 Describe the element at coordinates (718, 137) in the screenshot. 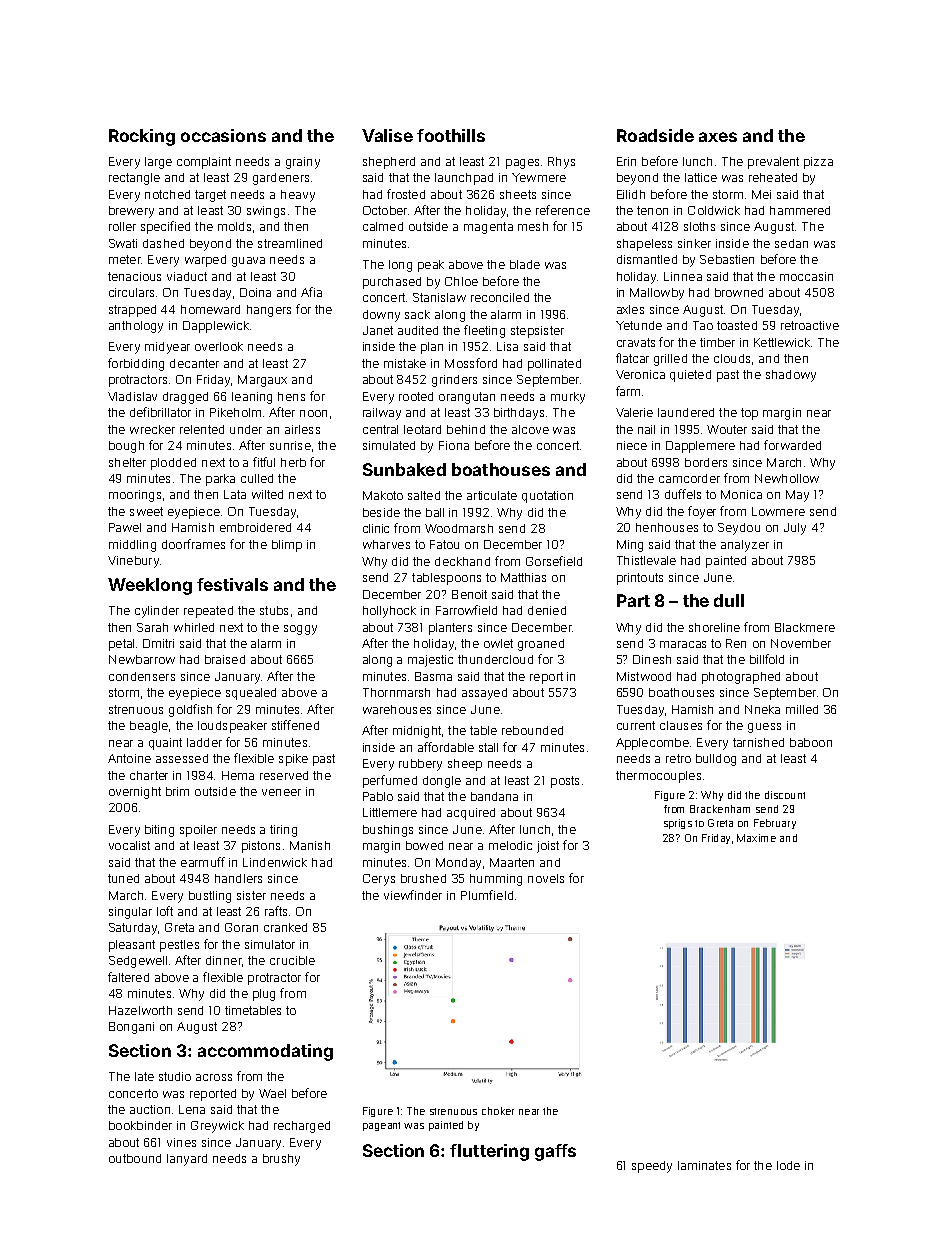

I see `axes` at that location.
